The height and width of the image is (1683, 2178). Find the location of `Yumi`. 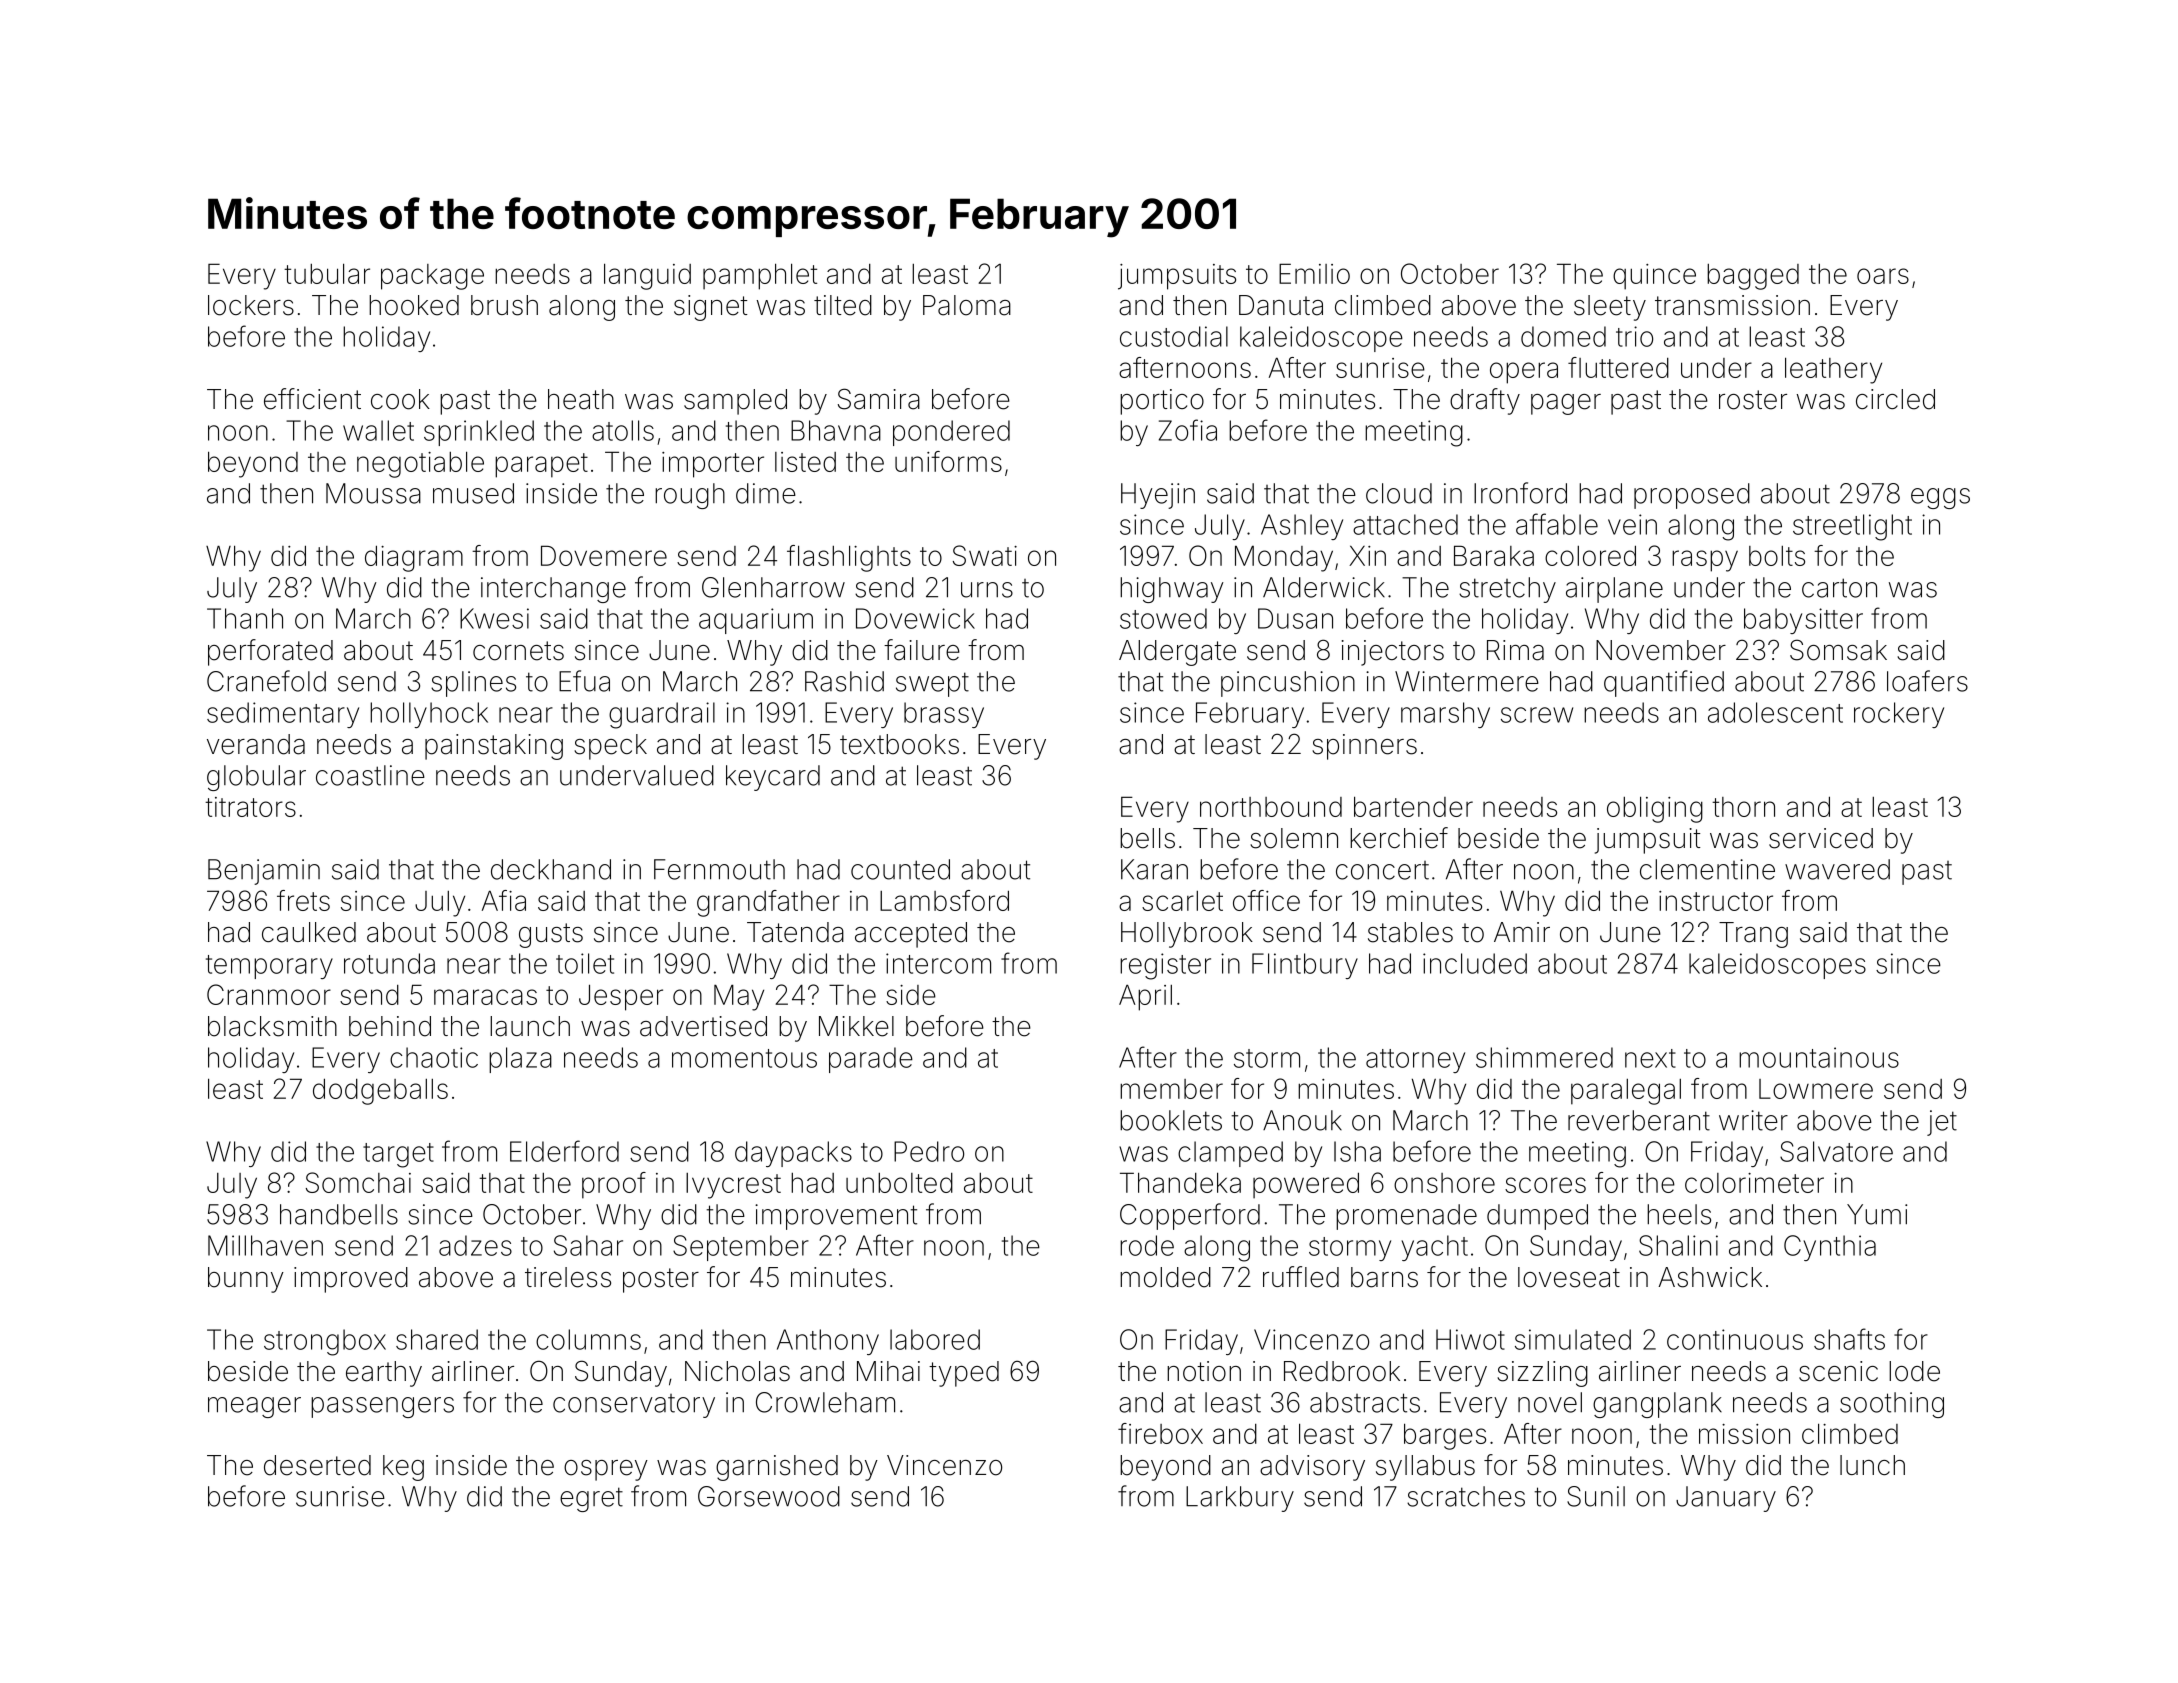

Yumi is located at coordinates (1877, 1214).
